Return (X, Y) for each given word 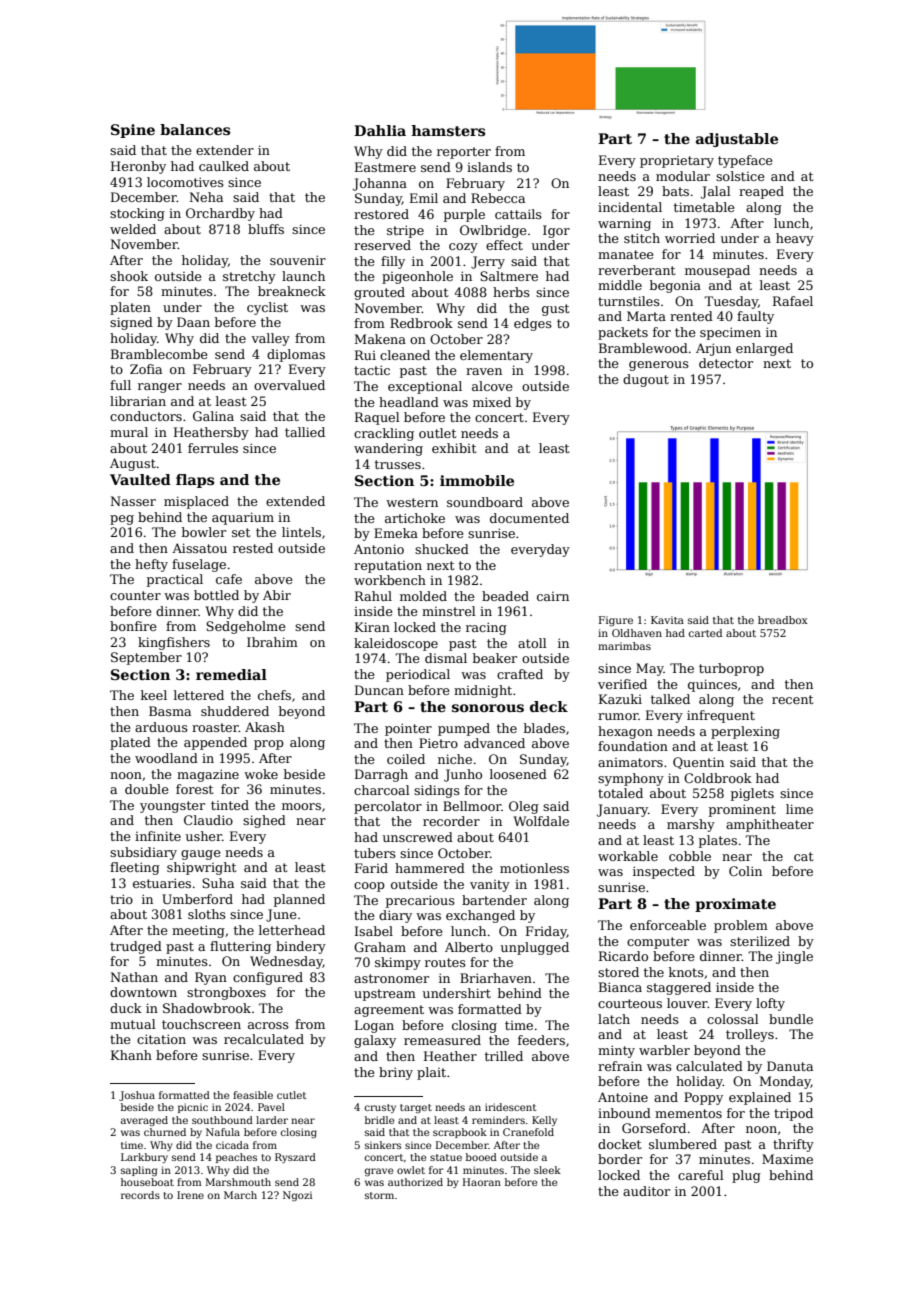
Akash (265, 727)
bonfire (133, 626)
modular (683, 176)
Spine (133, 131)
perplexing (745, 732)
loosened (518, 774)
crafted (520, 674)
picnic (193, 1108)
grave (379, 1172)
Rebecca (498, 198)
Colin (745, 871)
